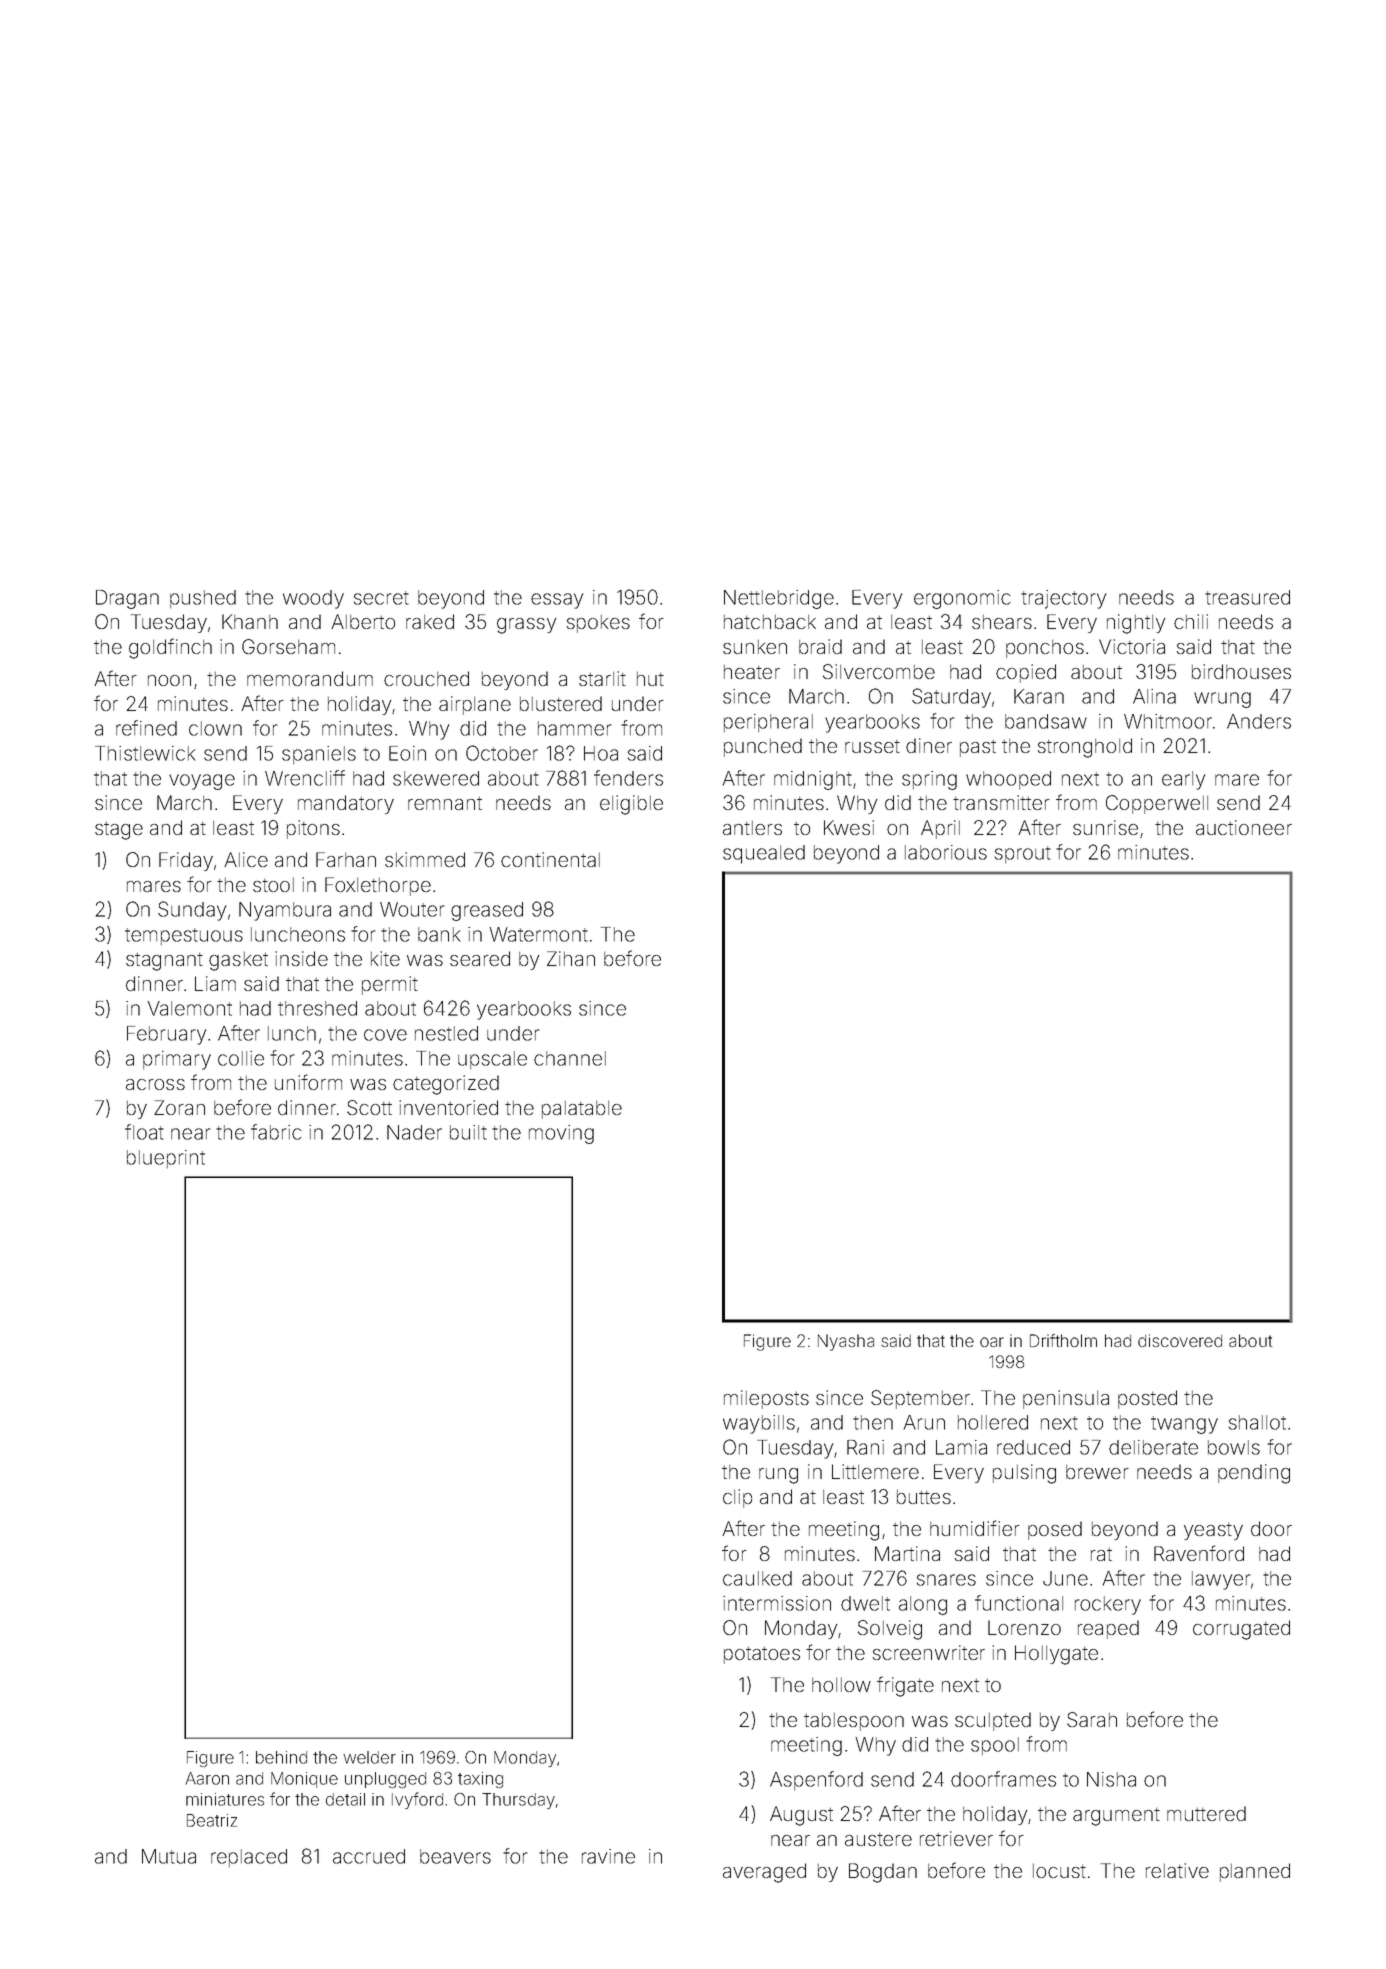  What do you see at coordinates (561, 1134) in the screenshot?
I see `moving` at bounding box center [561, 1134].
